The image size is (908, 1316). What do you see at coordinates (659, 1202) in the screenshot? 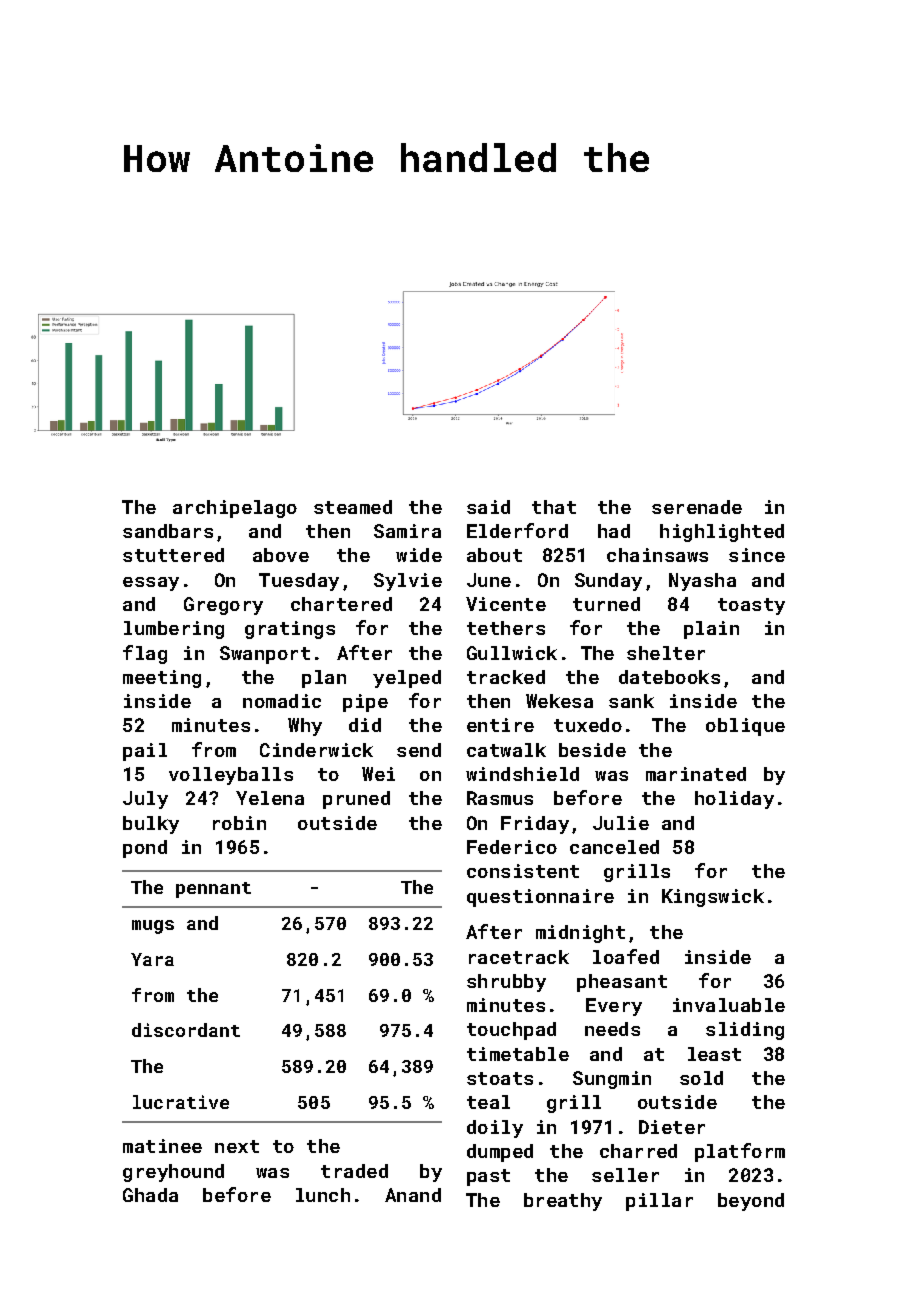
I see `pillar` at bounding box center [659, 1202].
